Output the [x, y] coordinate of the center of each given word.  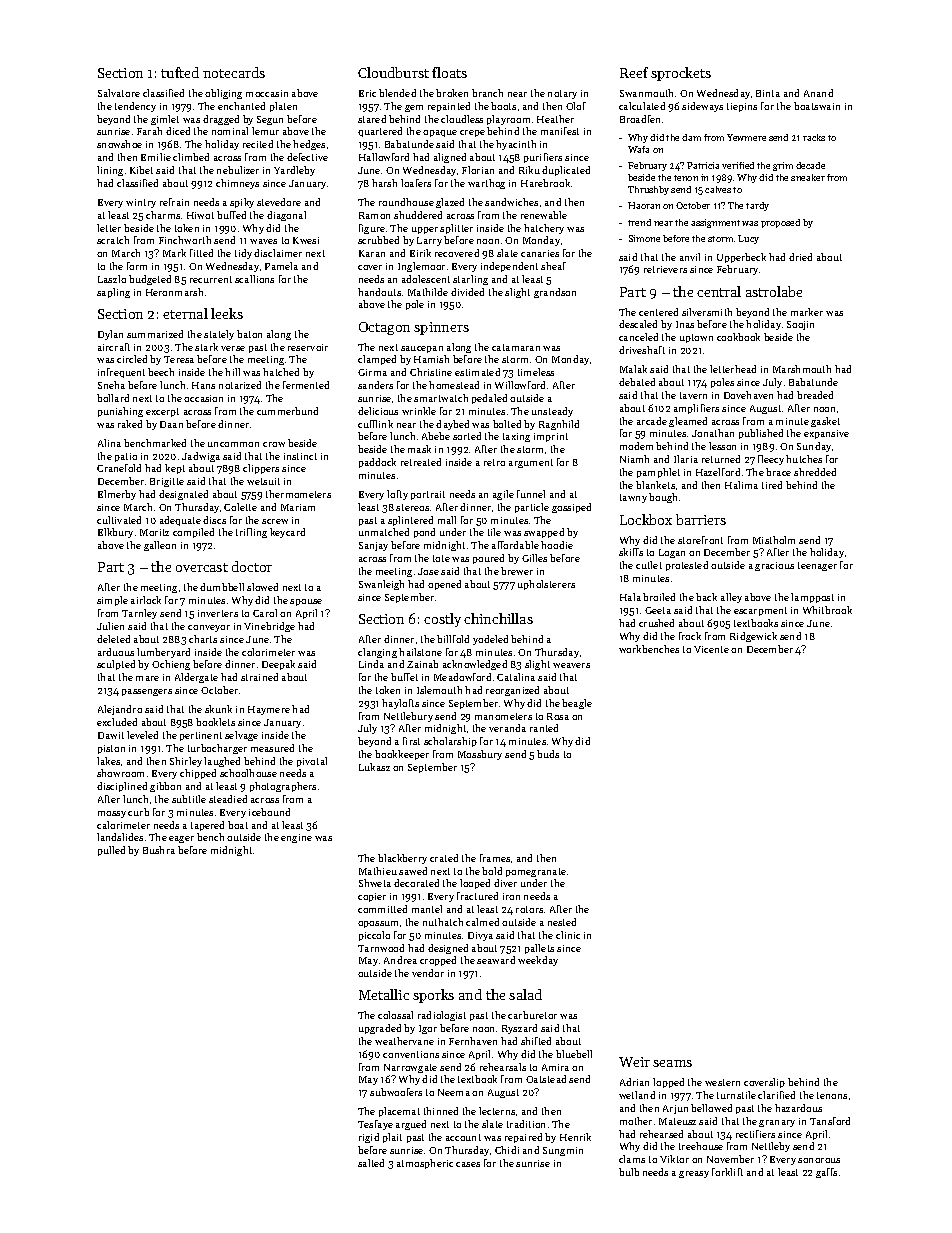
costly [442, 620]
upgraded [380, 1029]
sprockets [681, 74]
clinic [568, 935]
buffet [404, 677]
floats [449, 72]
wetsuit [263, 481]
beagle [577, 704]
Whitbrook [827, 610]
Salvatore [119, 93]
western [722, 1082]
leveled [142, 735]
